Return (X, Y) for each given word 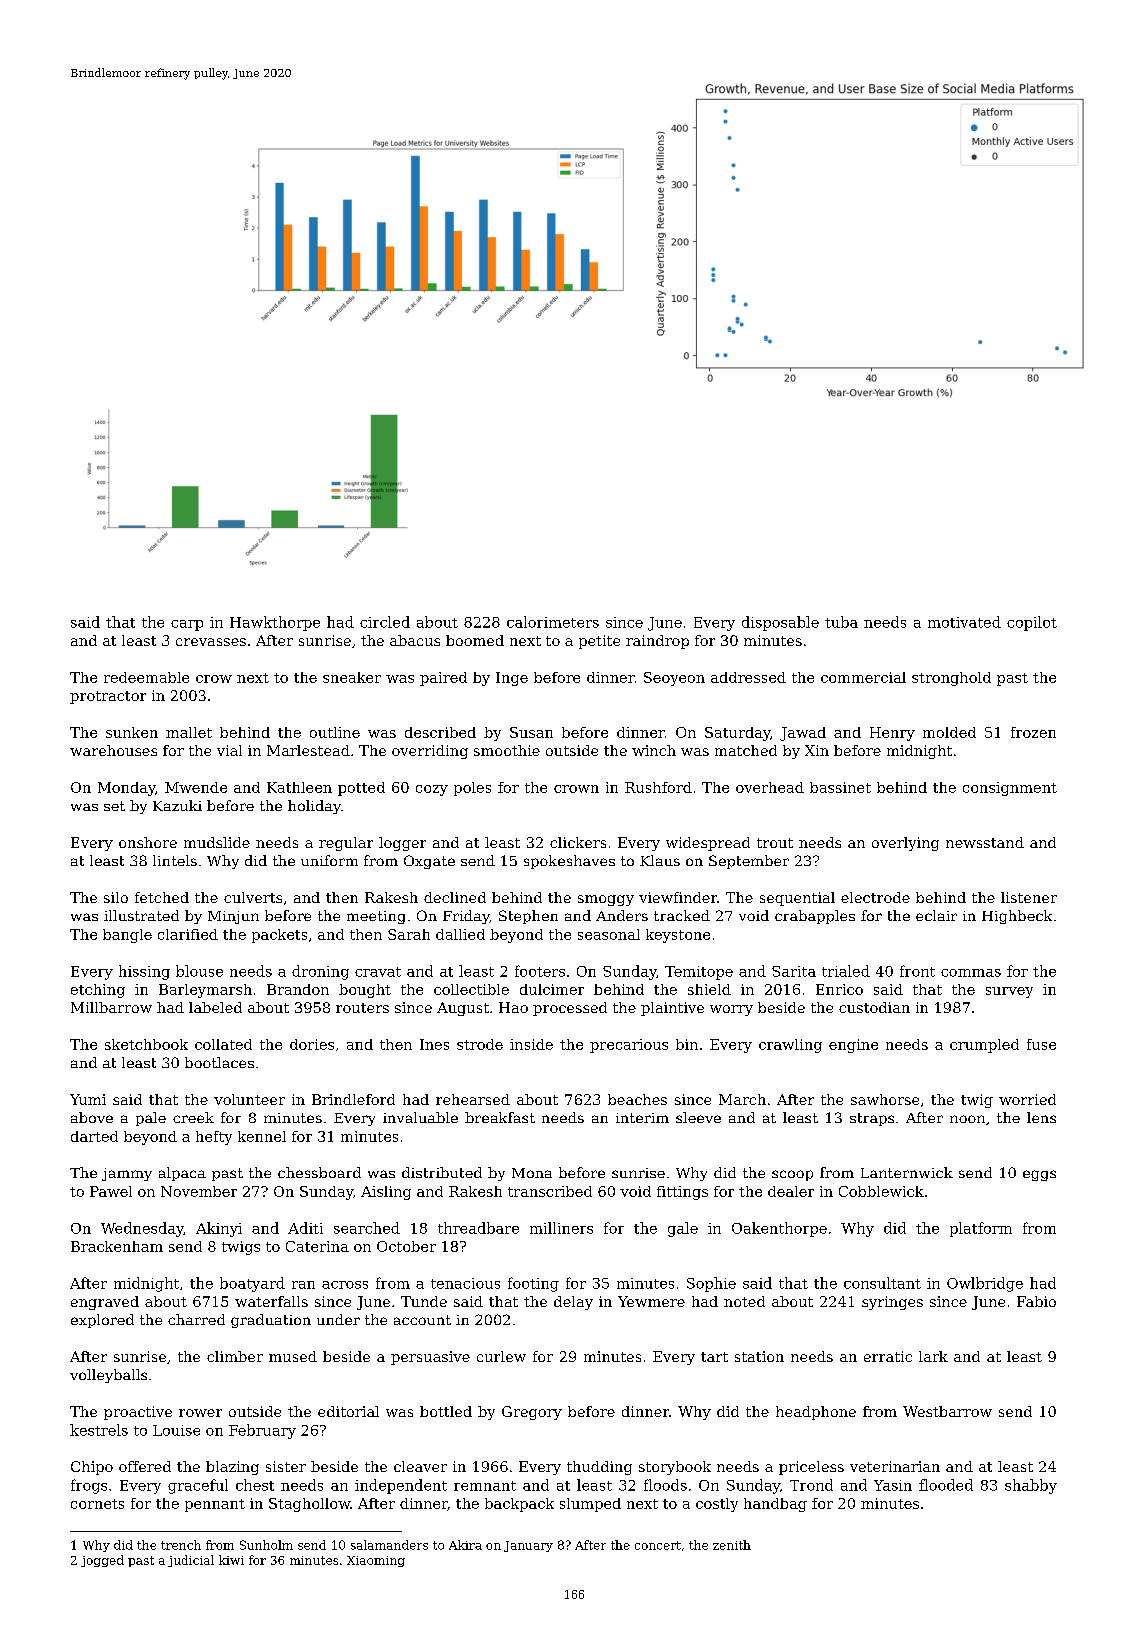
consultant (882, 1283)
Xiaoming (376, 1561)
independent (401, 1486)
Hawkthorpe (275, 623)
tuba (841, 622)
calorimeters (553, 622)
